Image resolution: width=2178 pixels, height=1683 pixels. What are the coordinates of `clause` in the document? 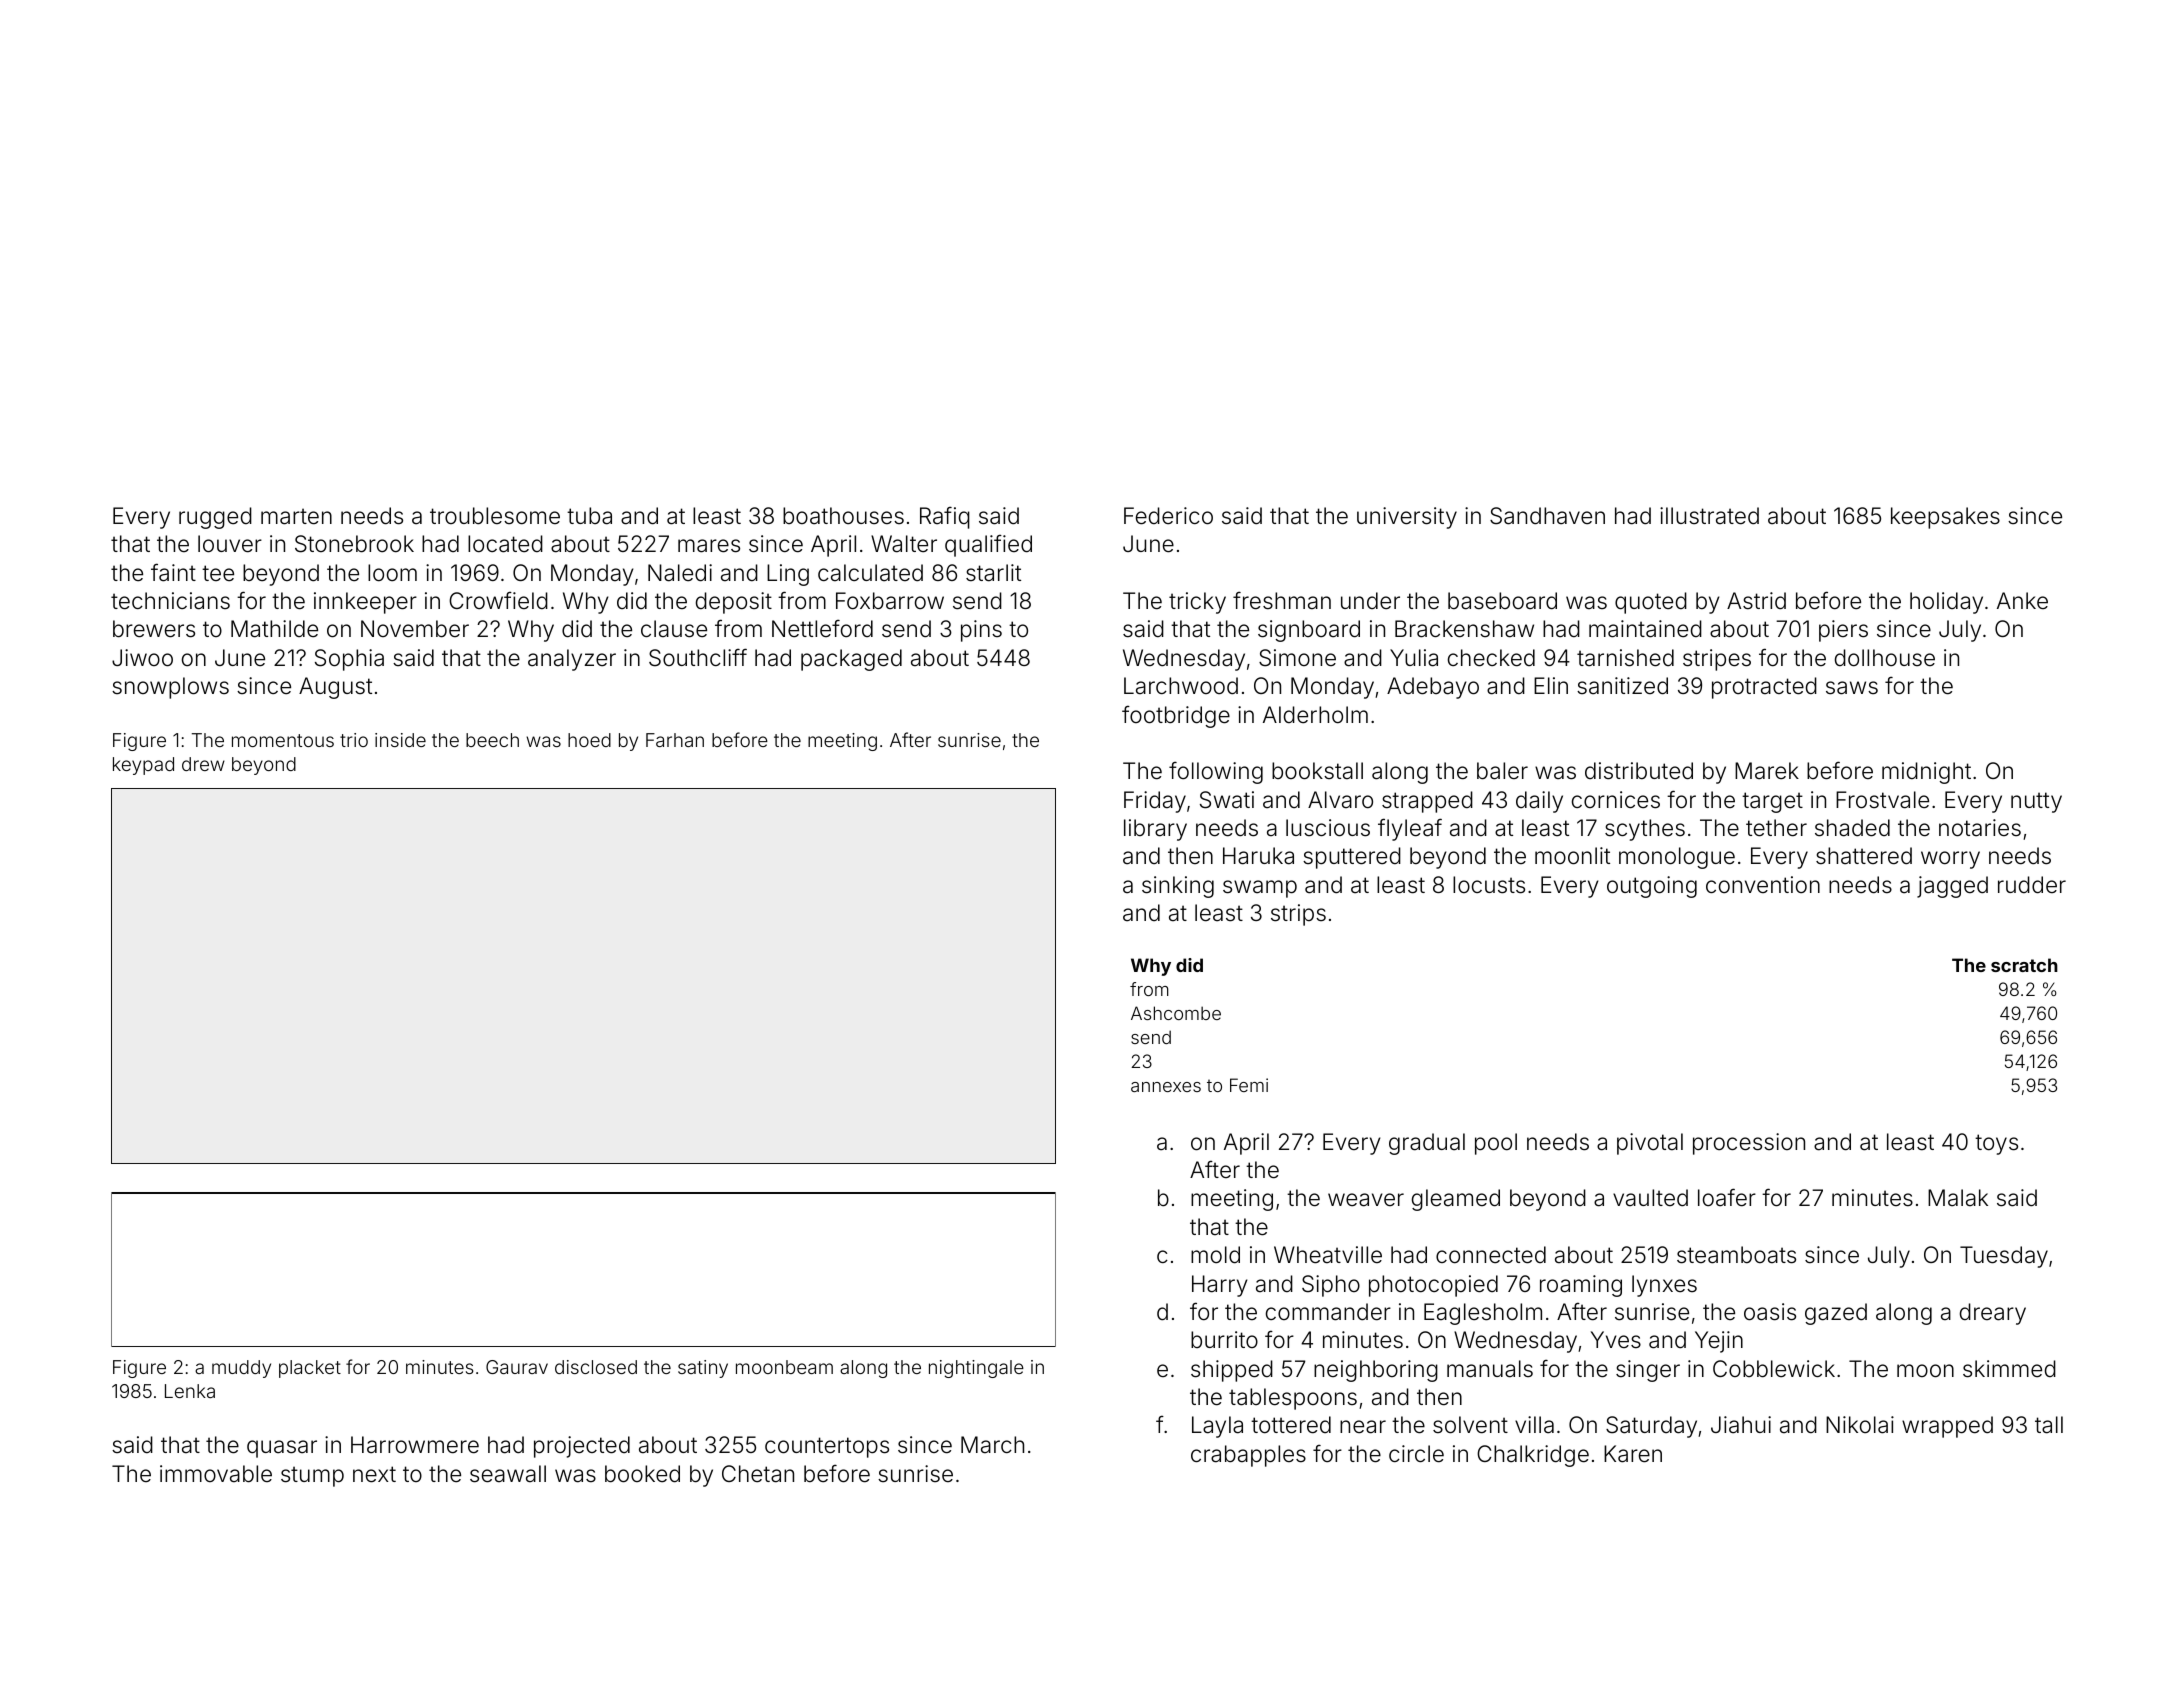 It's located at (674, 629).
